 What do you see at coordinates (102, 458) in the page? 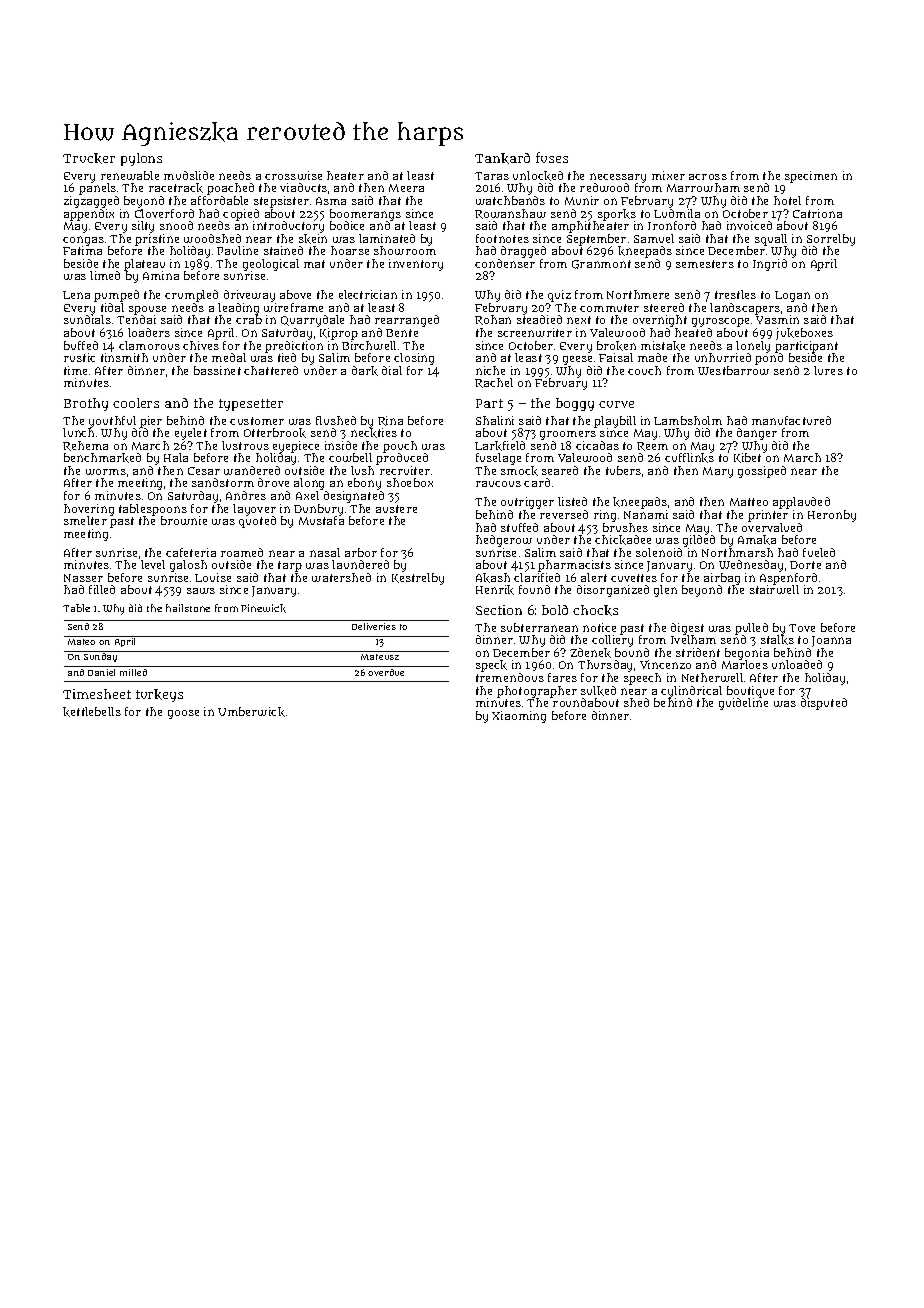
I see `benchmarked` at bounding box center [102, 458].
